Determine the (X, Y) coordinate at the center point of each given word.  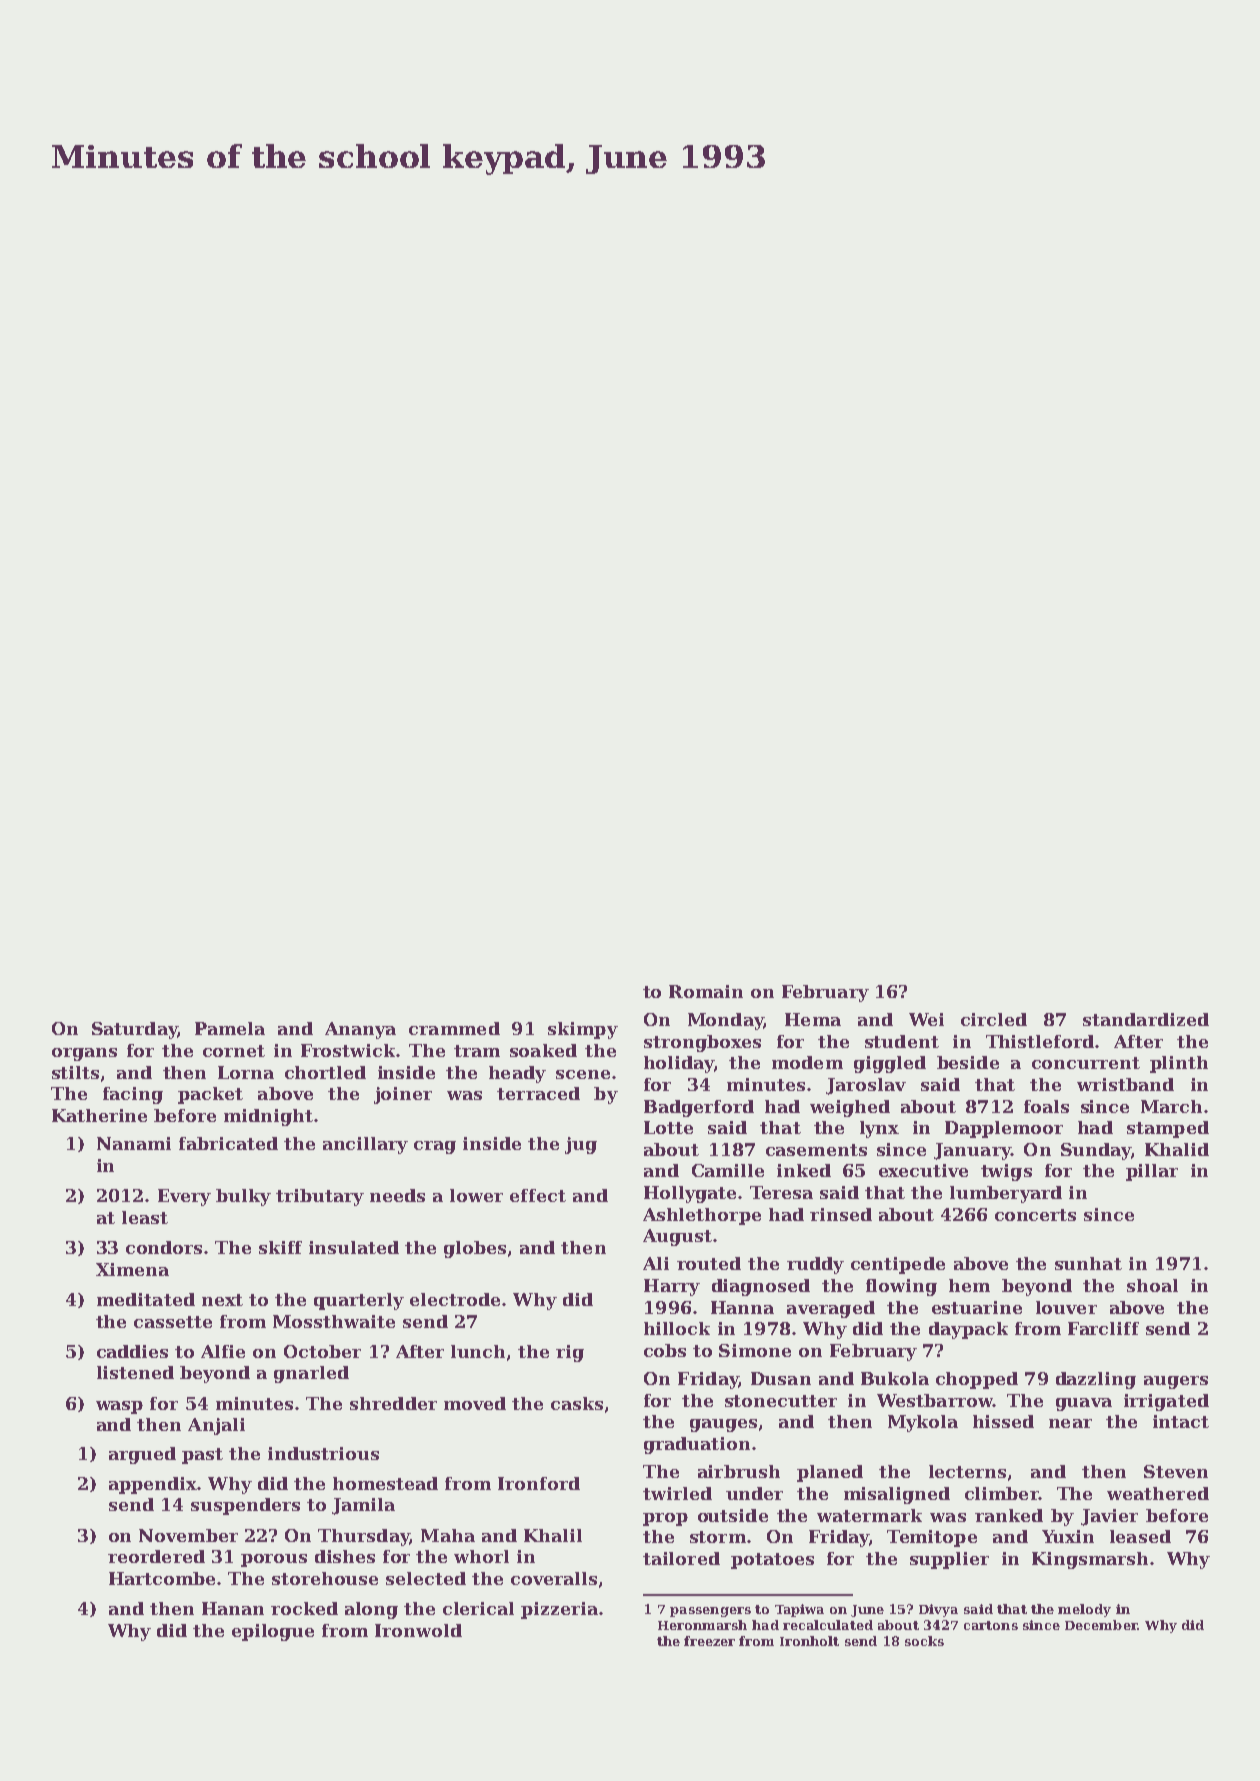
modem (807, 1062)
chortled (325, 1072)
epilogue (273, 1632)
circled (994, 1019)
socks (924, 1641)
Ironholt (809, 1641)
